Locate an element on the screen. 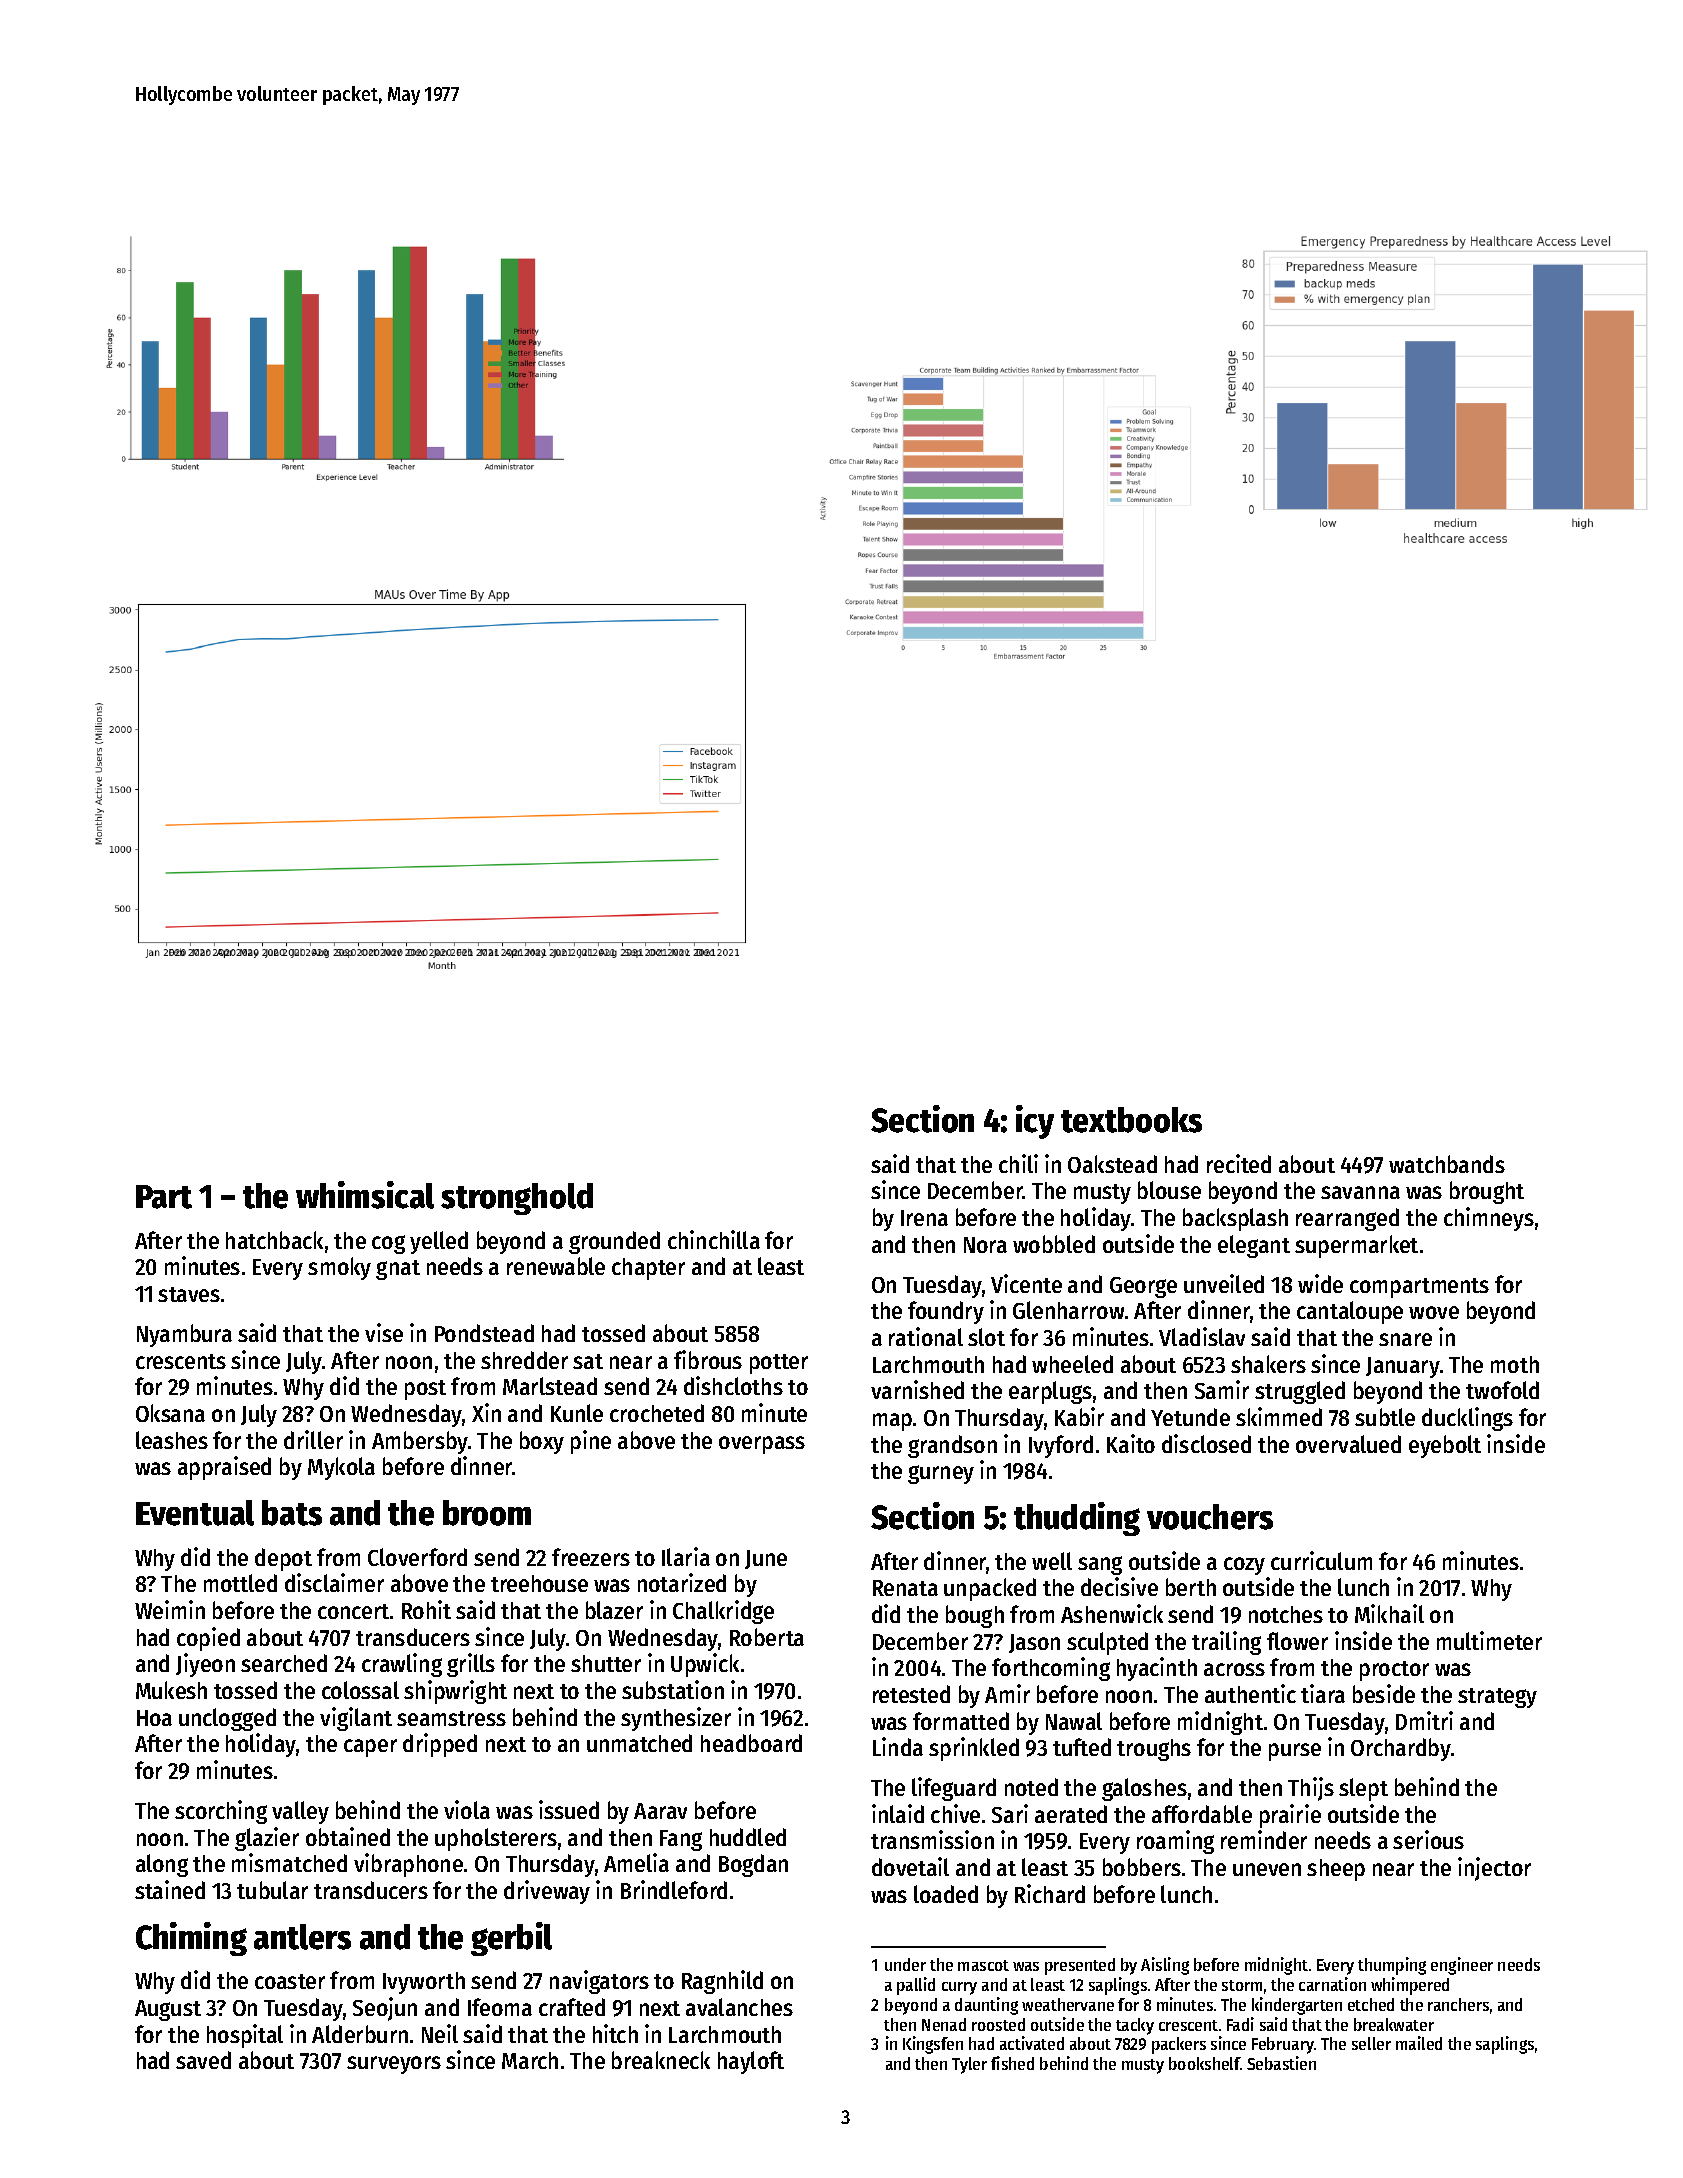 The width and height of the screenshot is (1683, 2178). icy is located at coordinates (1035, 1122).
